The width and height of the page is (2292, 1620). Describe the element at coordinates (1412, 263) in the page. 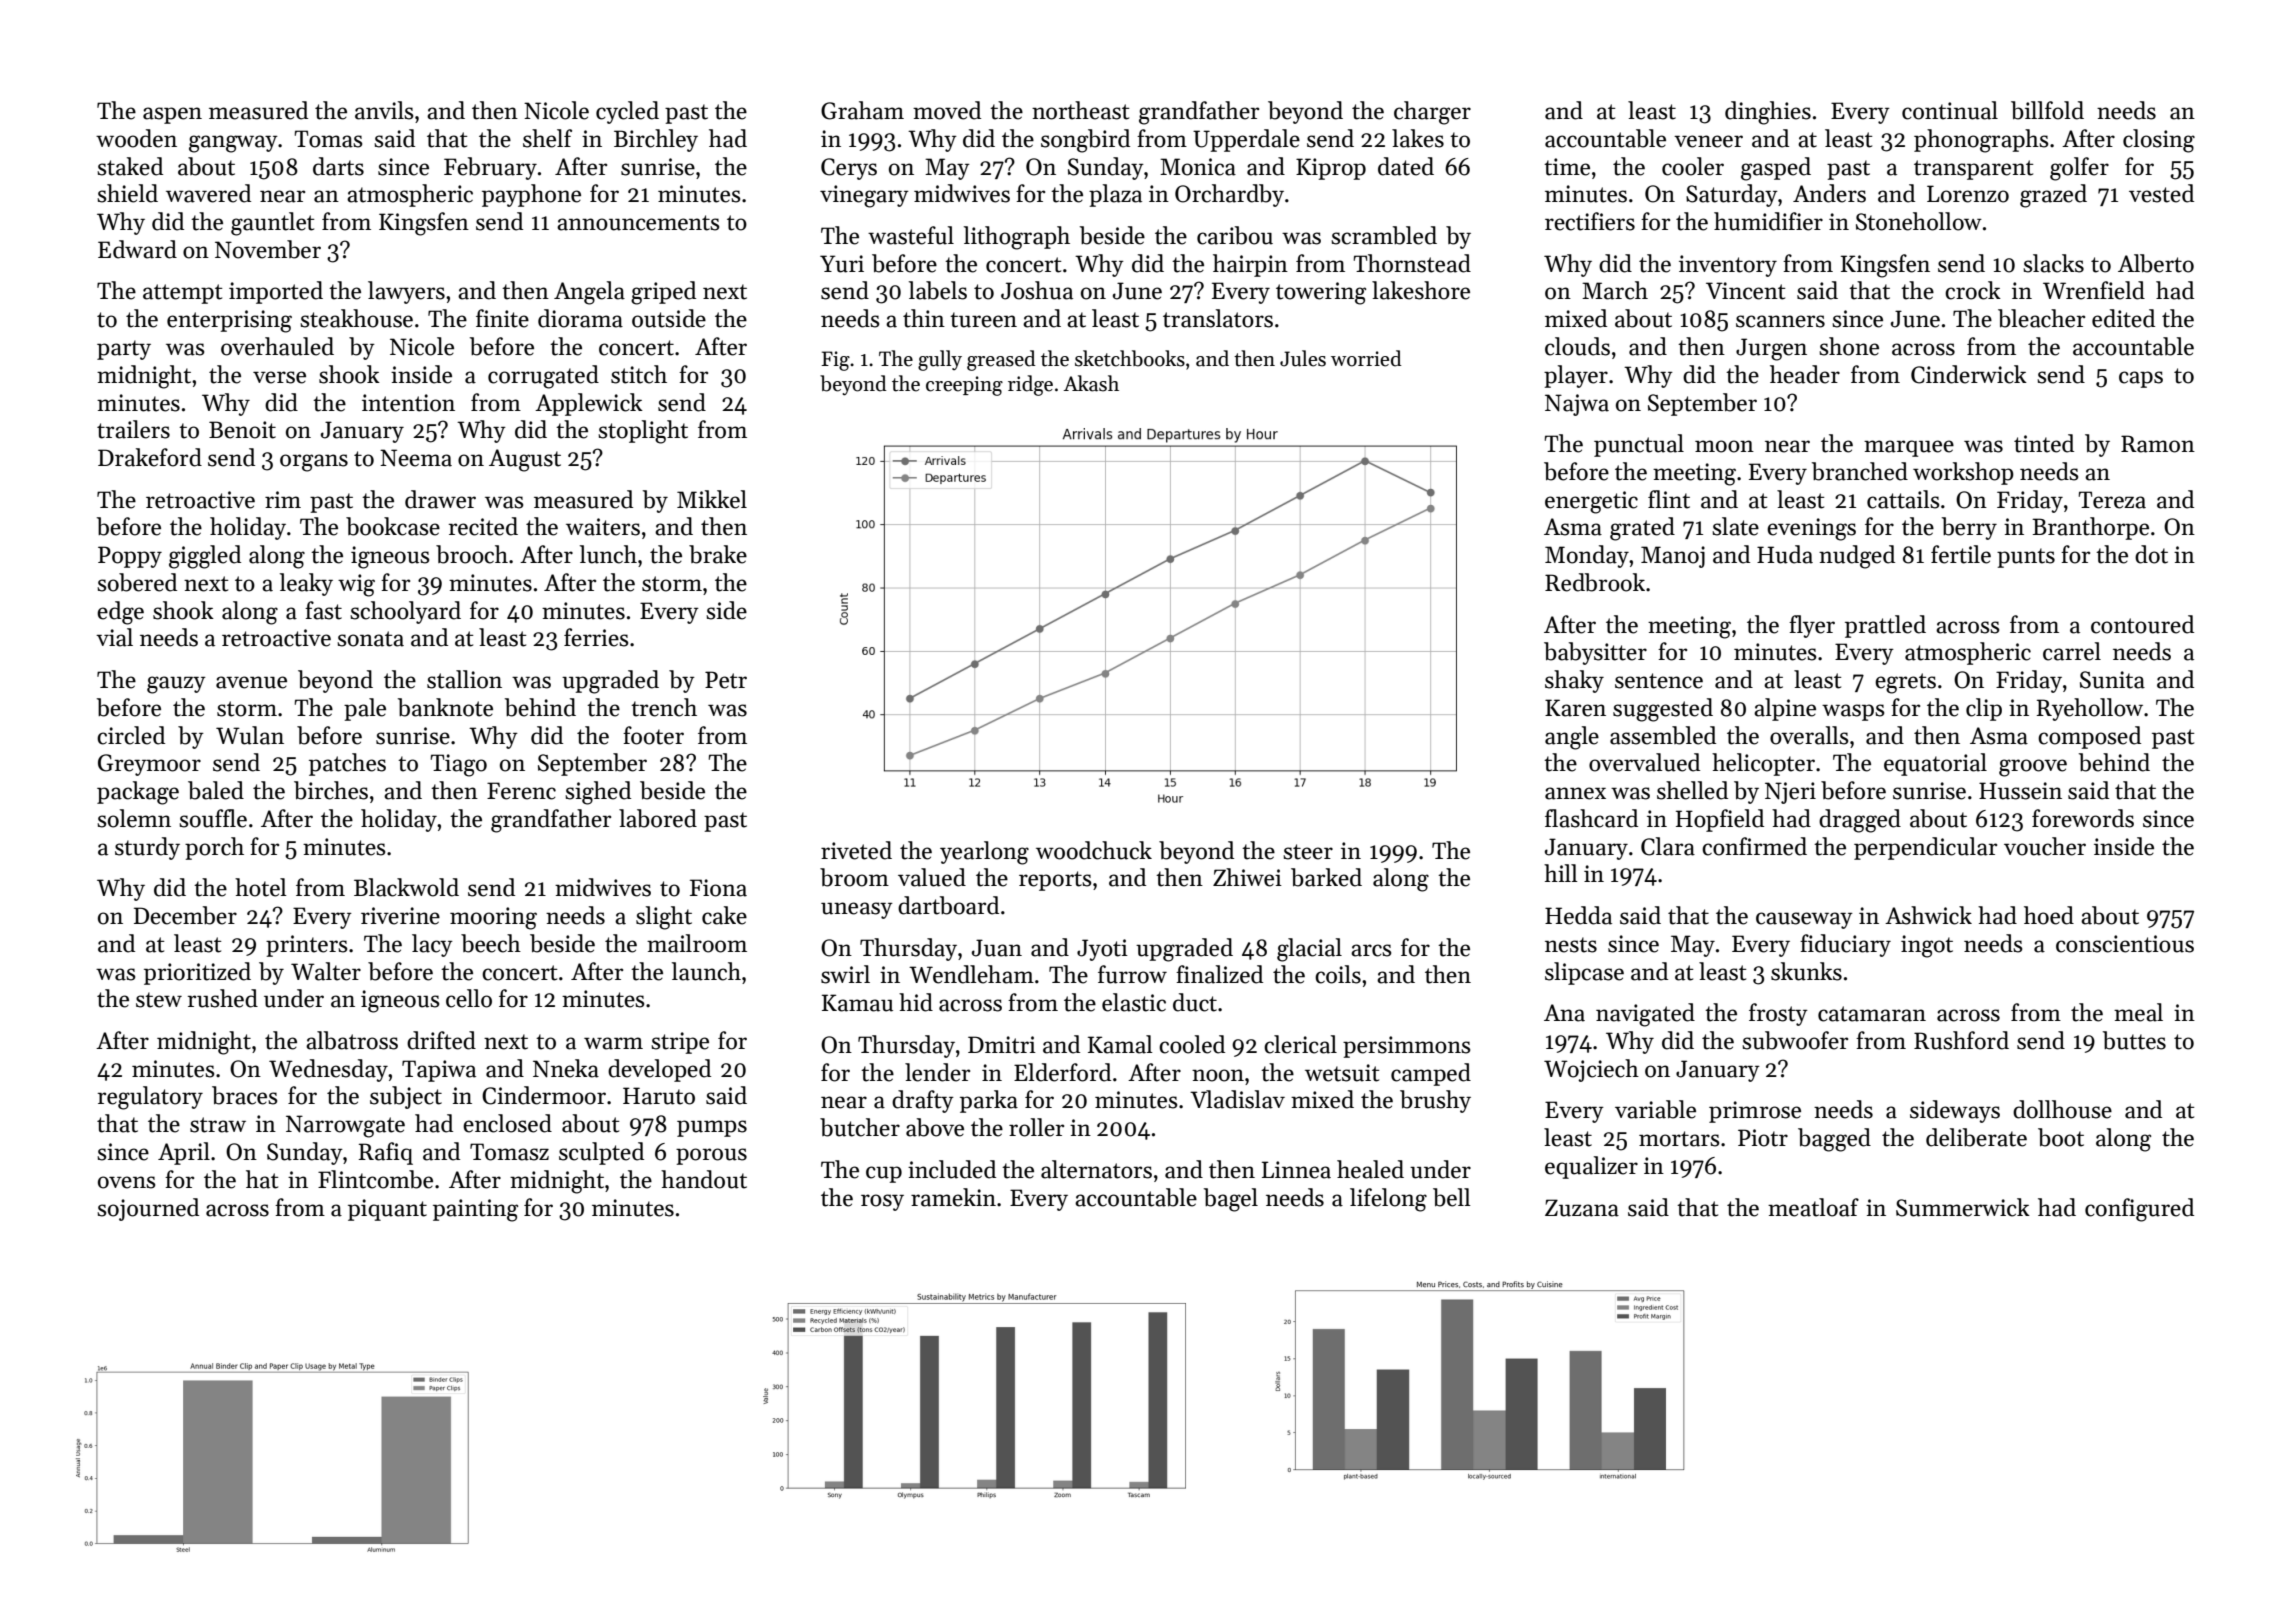

I see `Thornstead` at that location.
